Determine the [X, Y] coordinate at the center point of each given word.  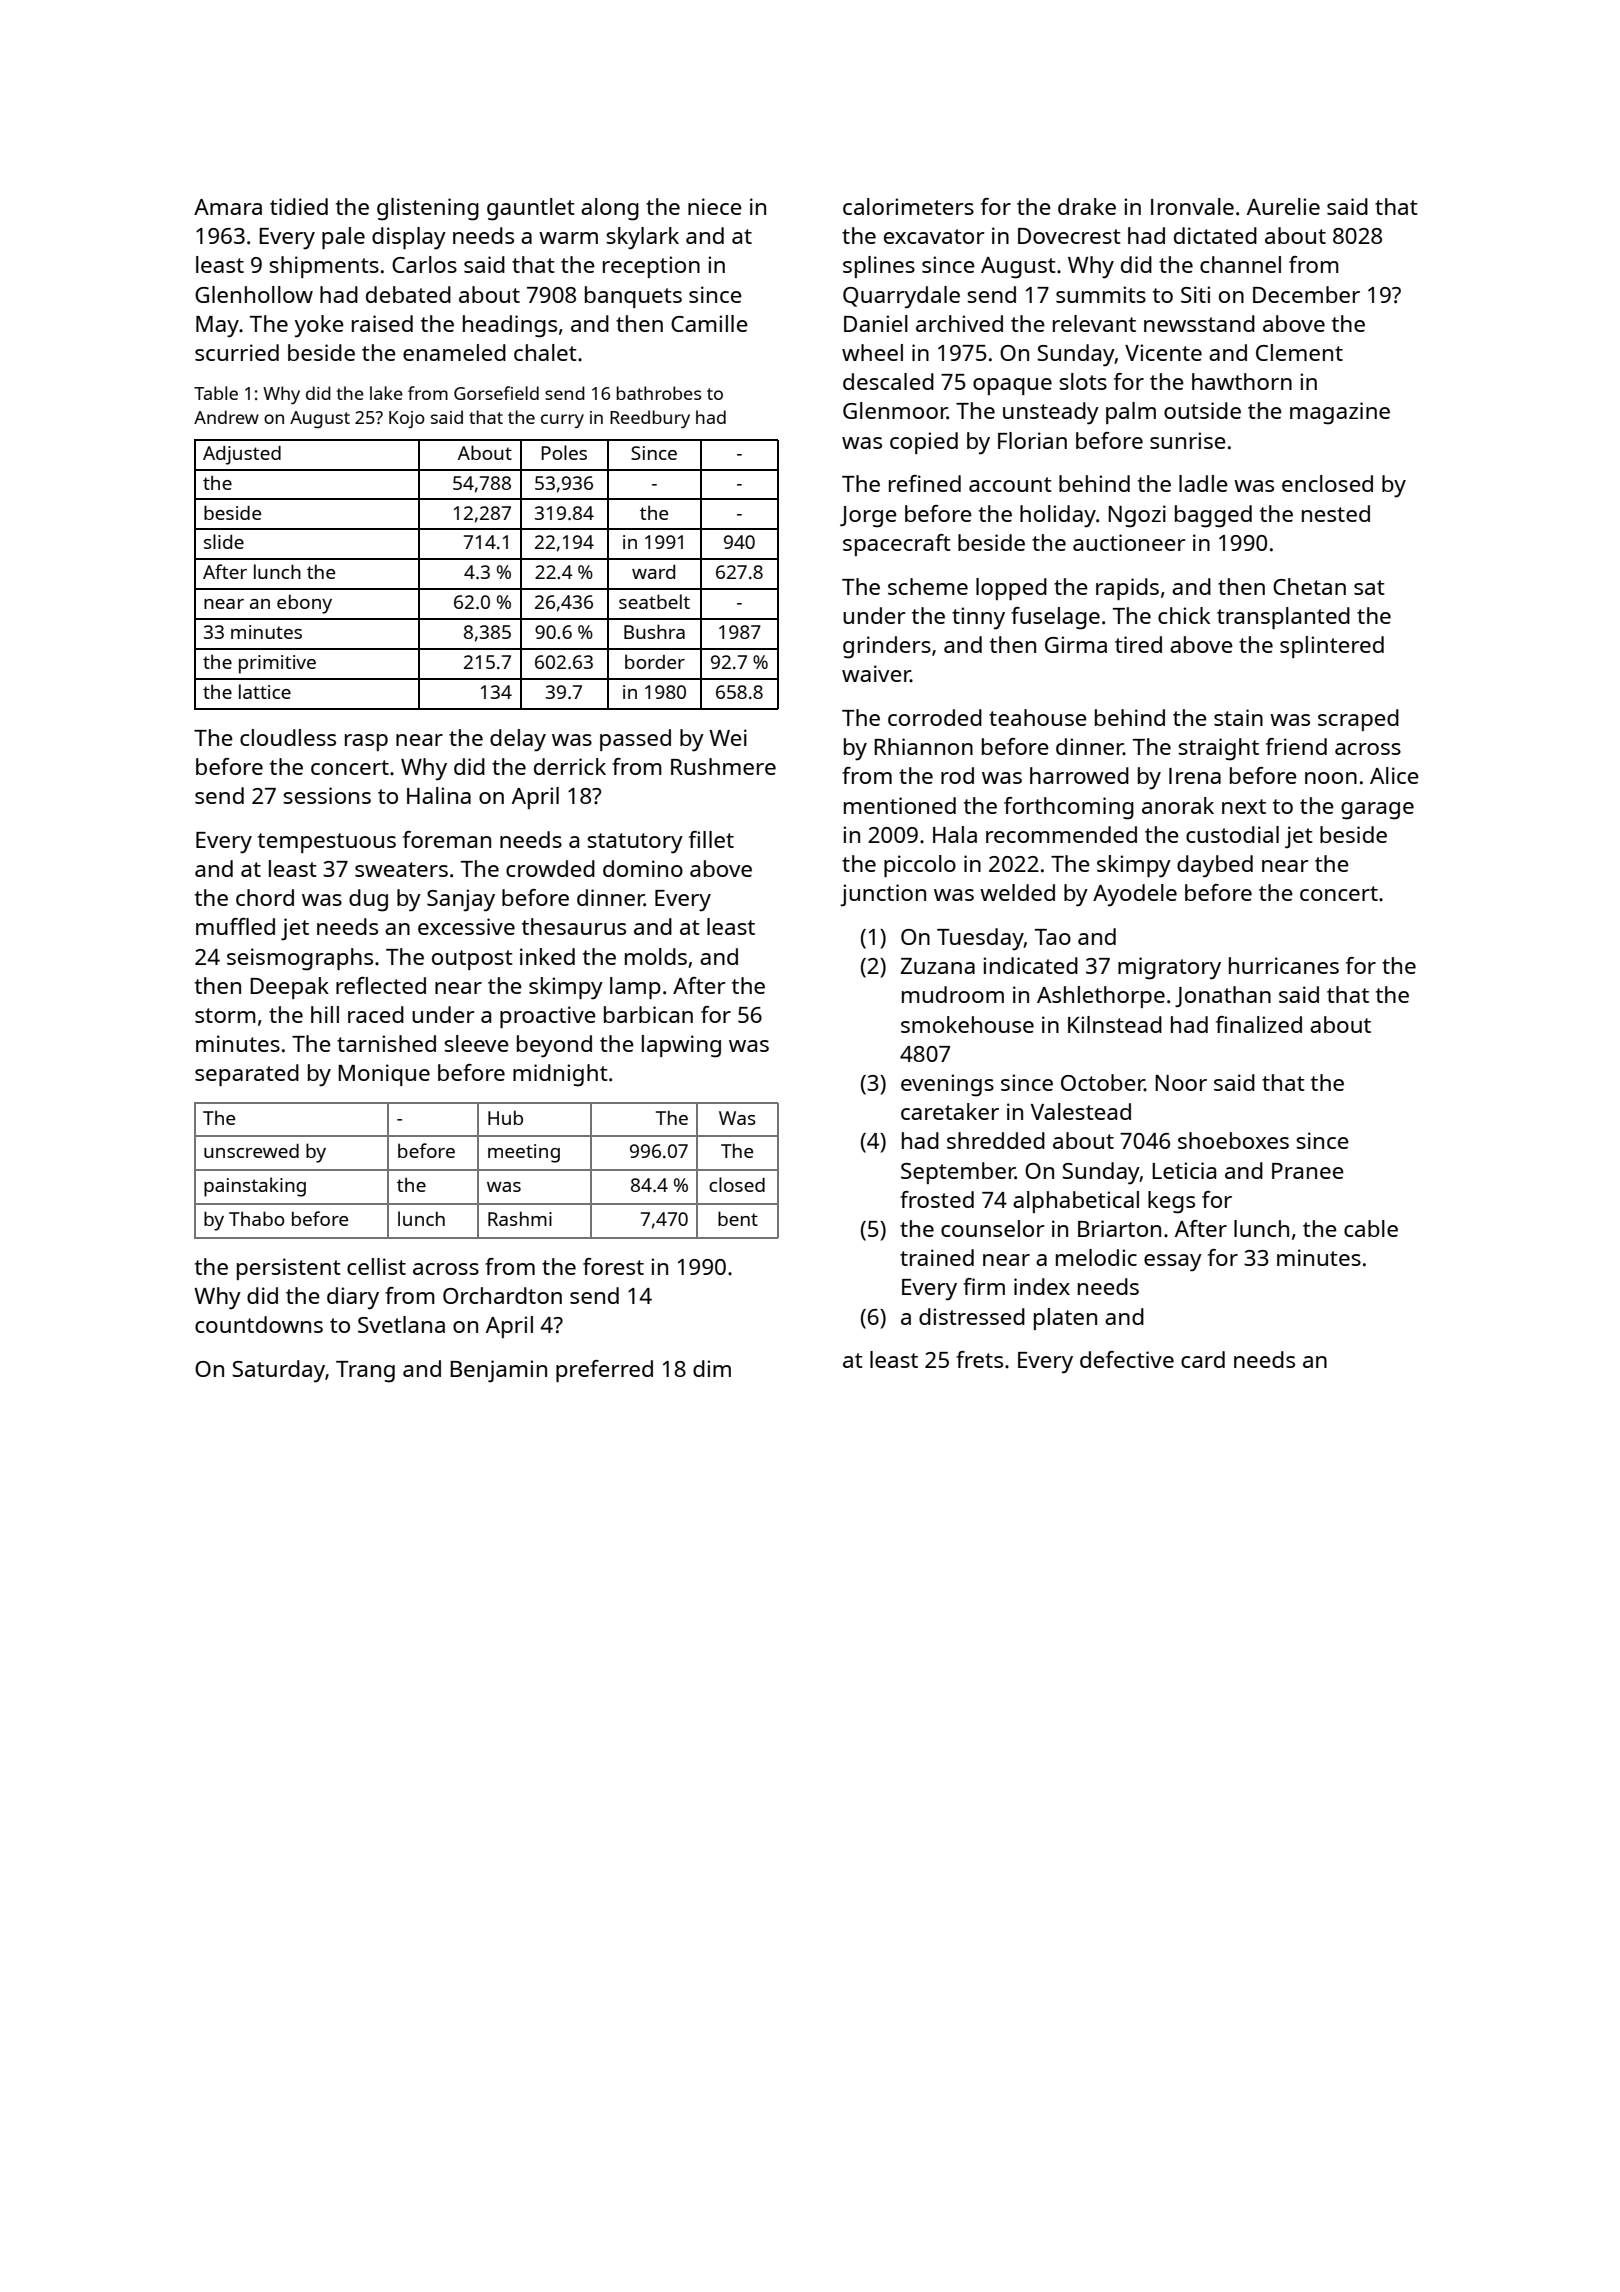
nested [1336, 513]
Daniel [876, 323]
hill [325, 1014]
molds [656, 956]
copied [924, 443]
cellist [376, 1266]
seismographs [300, 959]
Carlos [424, 264]
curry [562, 421]
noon [1331, 778]
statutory [635, 843]
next [1244, 806]
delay [518, 740]
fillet [711, 839]
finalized [1259, 1024]
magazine [1340, 413]
